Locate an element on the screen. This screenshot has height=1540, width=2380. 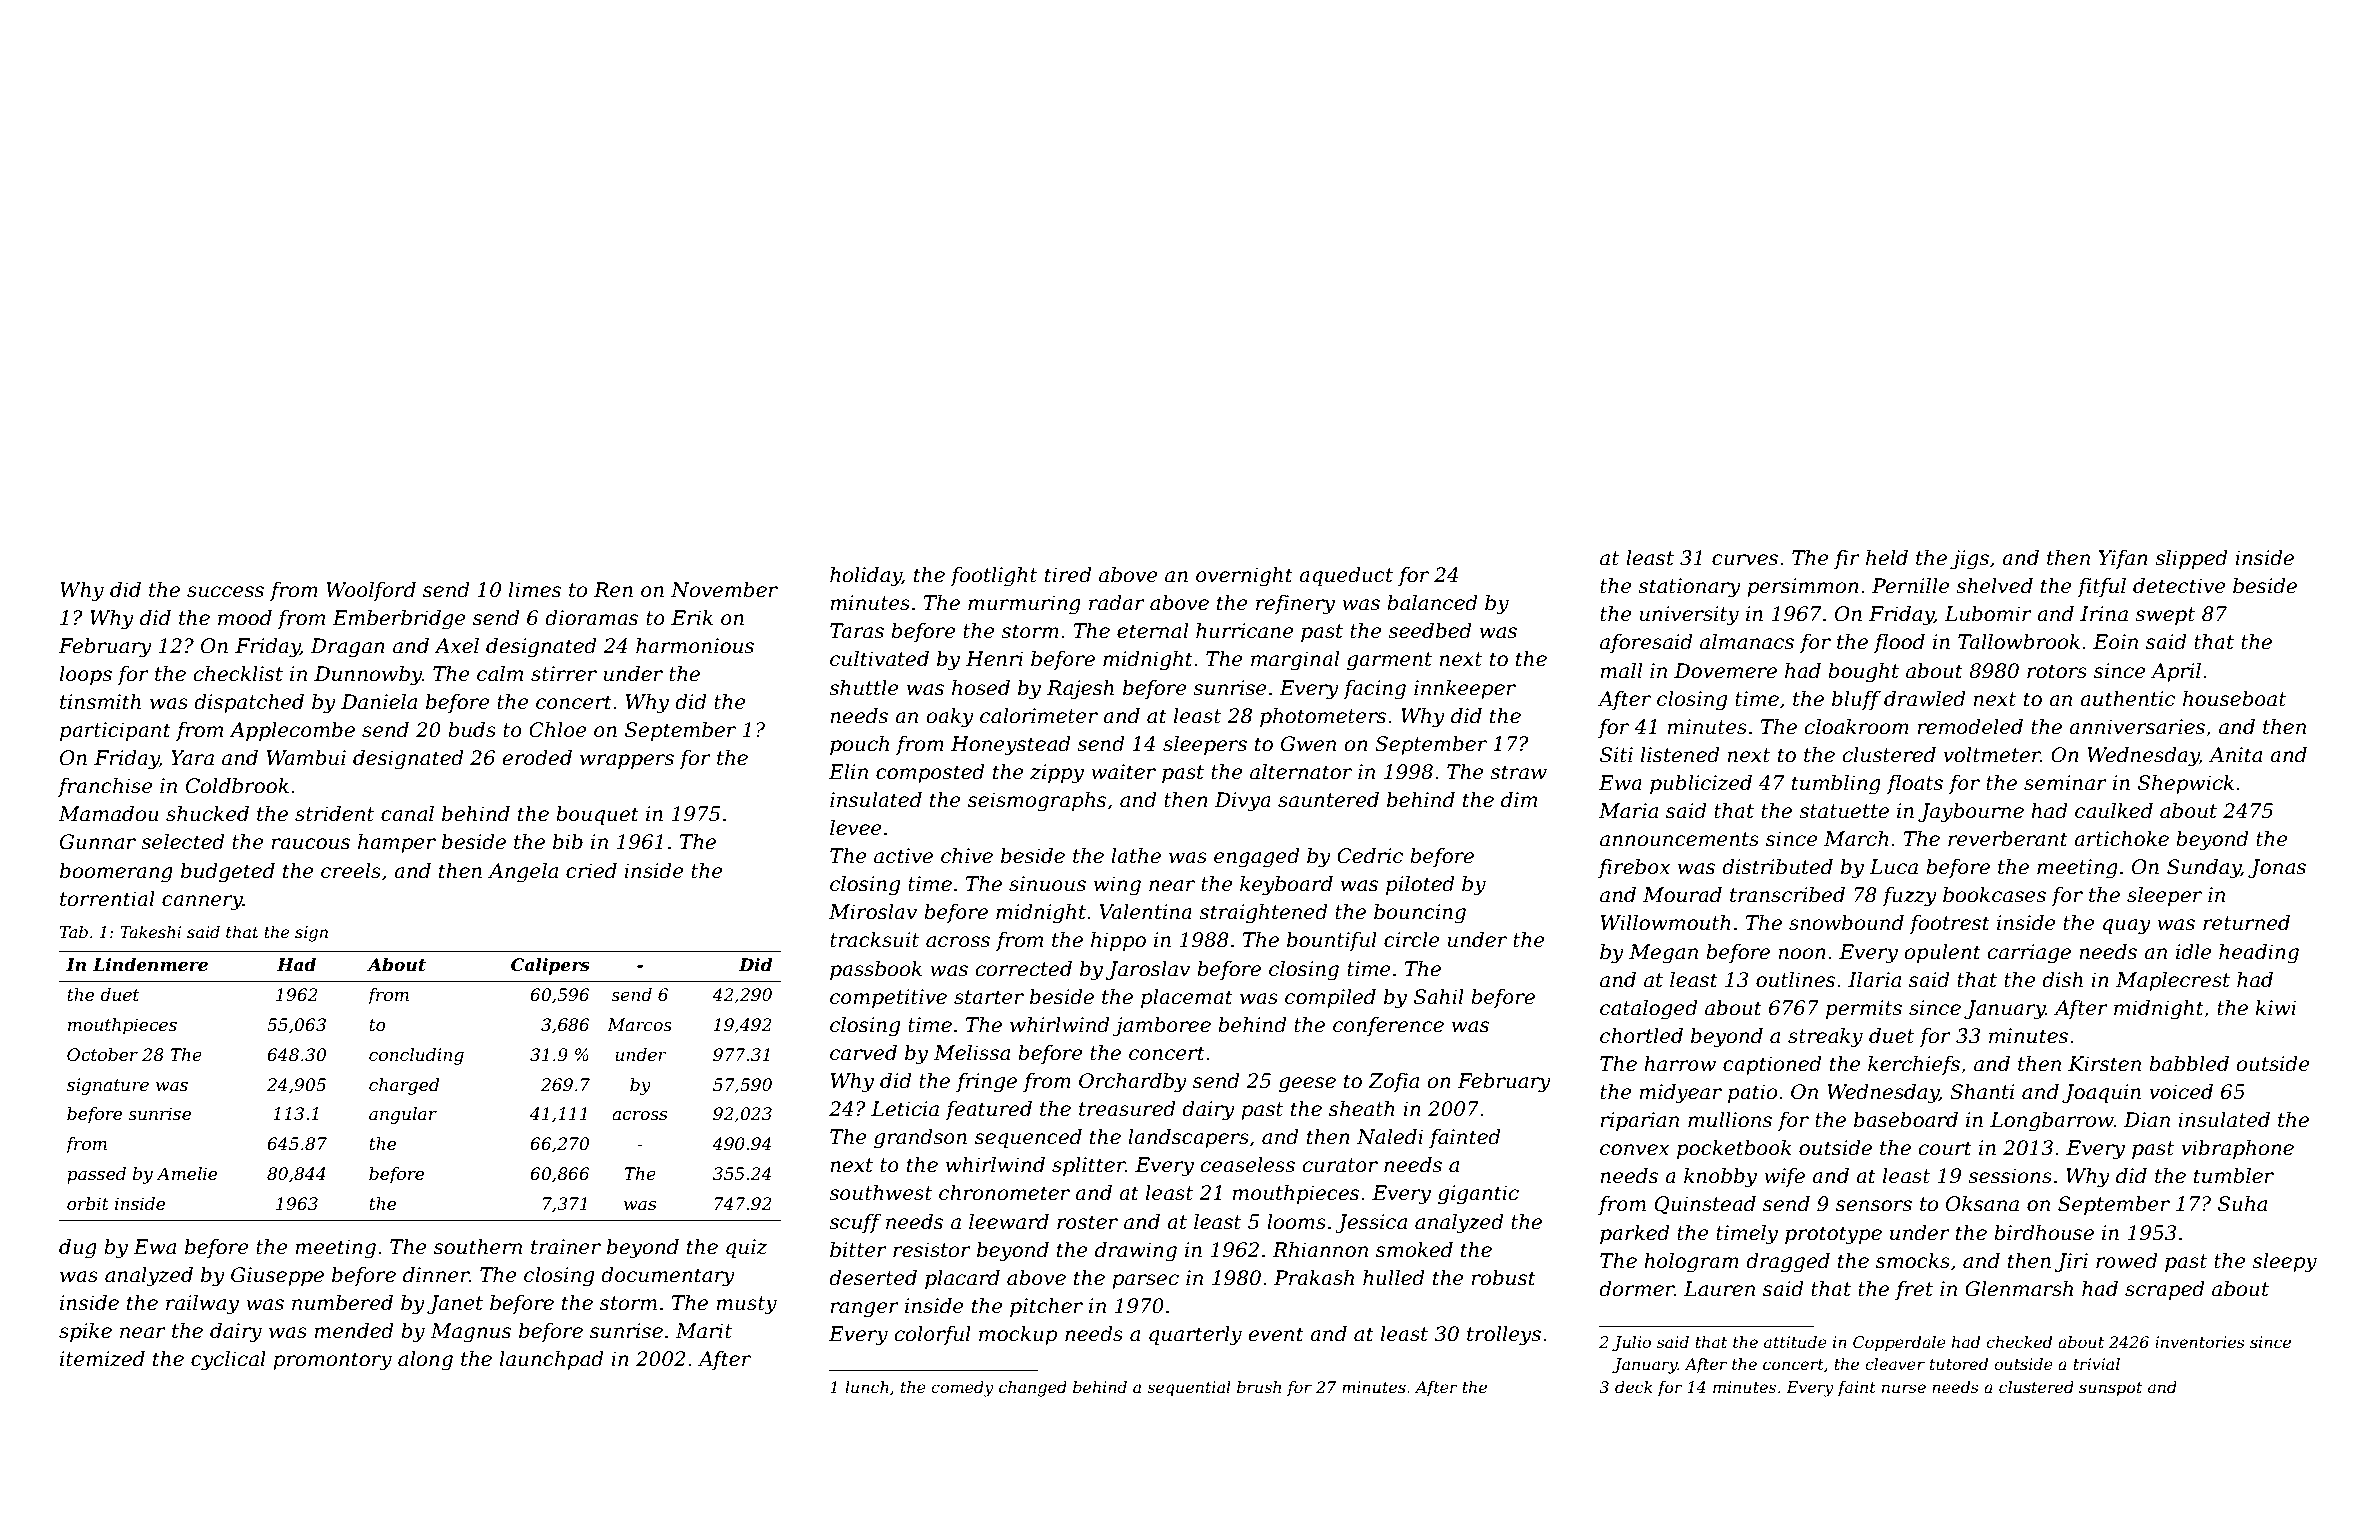
prototype is located at coordinates (1833, 1235).
